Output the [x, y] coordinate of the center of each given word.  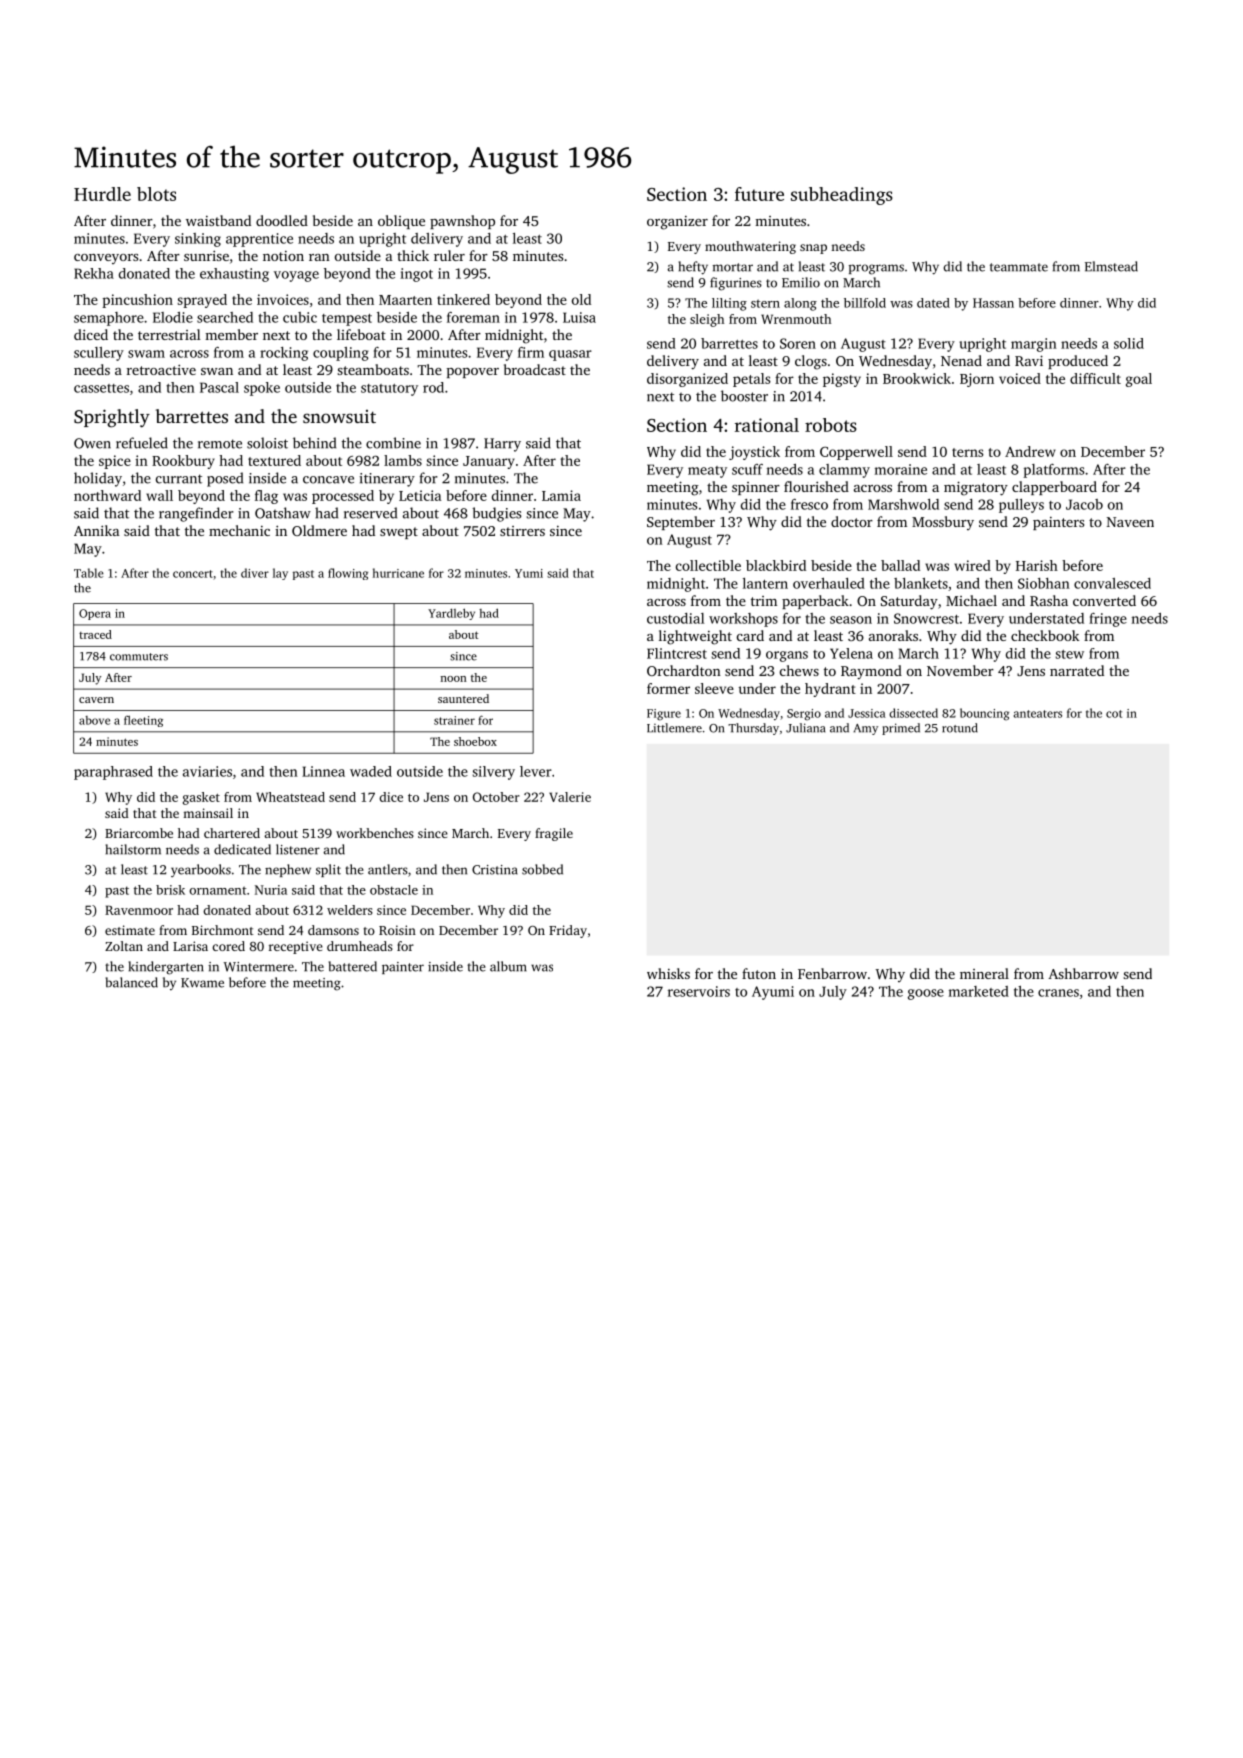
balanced [132, 982]
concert [193, 574]
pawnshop [462, 222]
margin [1033, 345]
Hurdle [102, 194]
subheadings [842, 196]
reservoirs [699, 991]
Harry [502, 445]
